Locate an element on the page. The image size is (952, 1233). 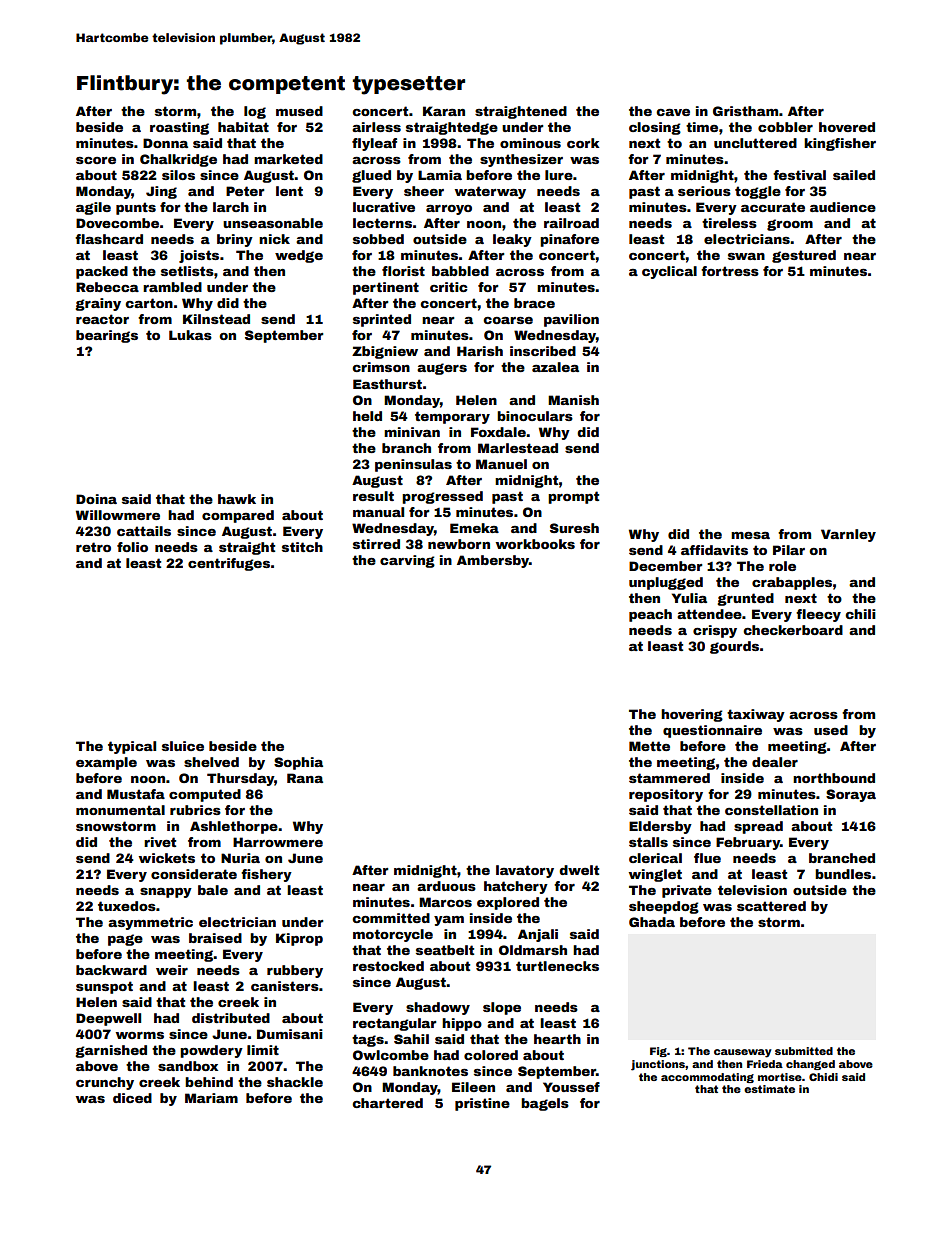
audience is located at coordinates (843, 207).
